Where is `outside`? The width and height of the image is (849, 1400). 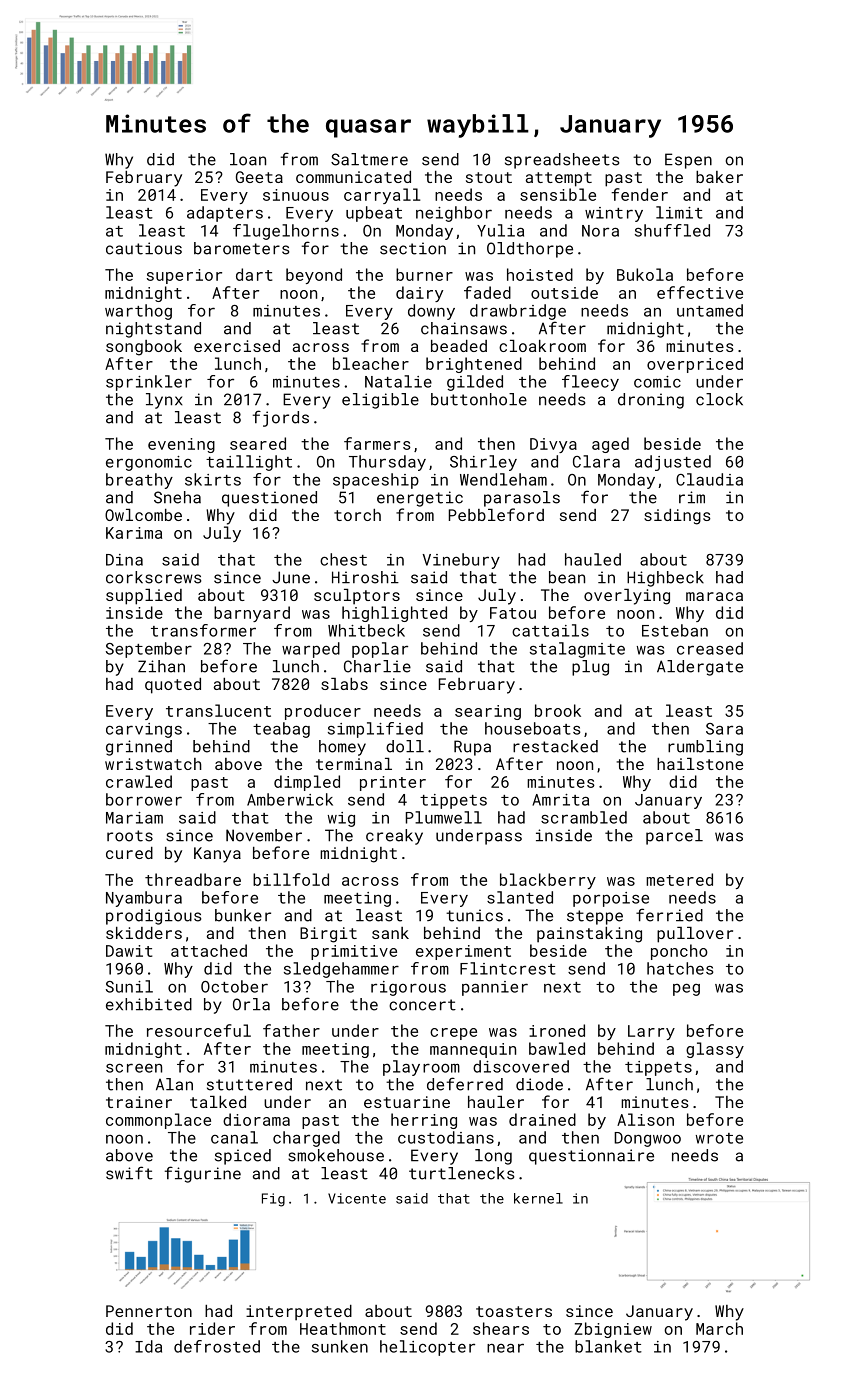
outside is located at coordinates (564, 292).
